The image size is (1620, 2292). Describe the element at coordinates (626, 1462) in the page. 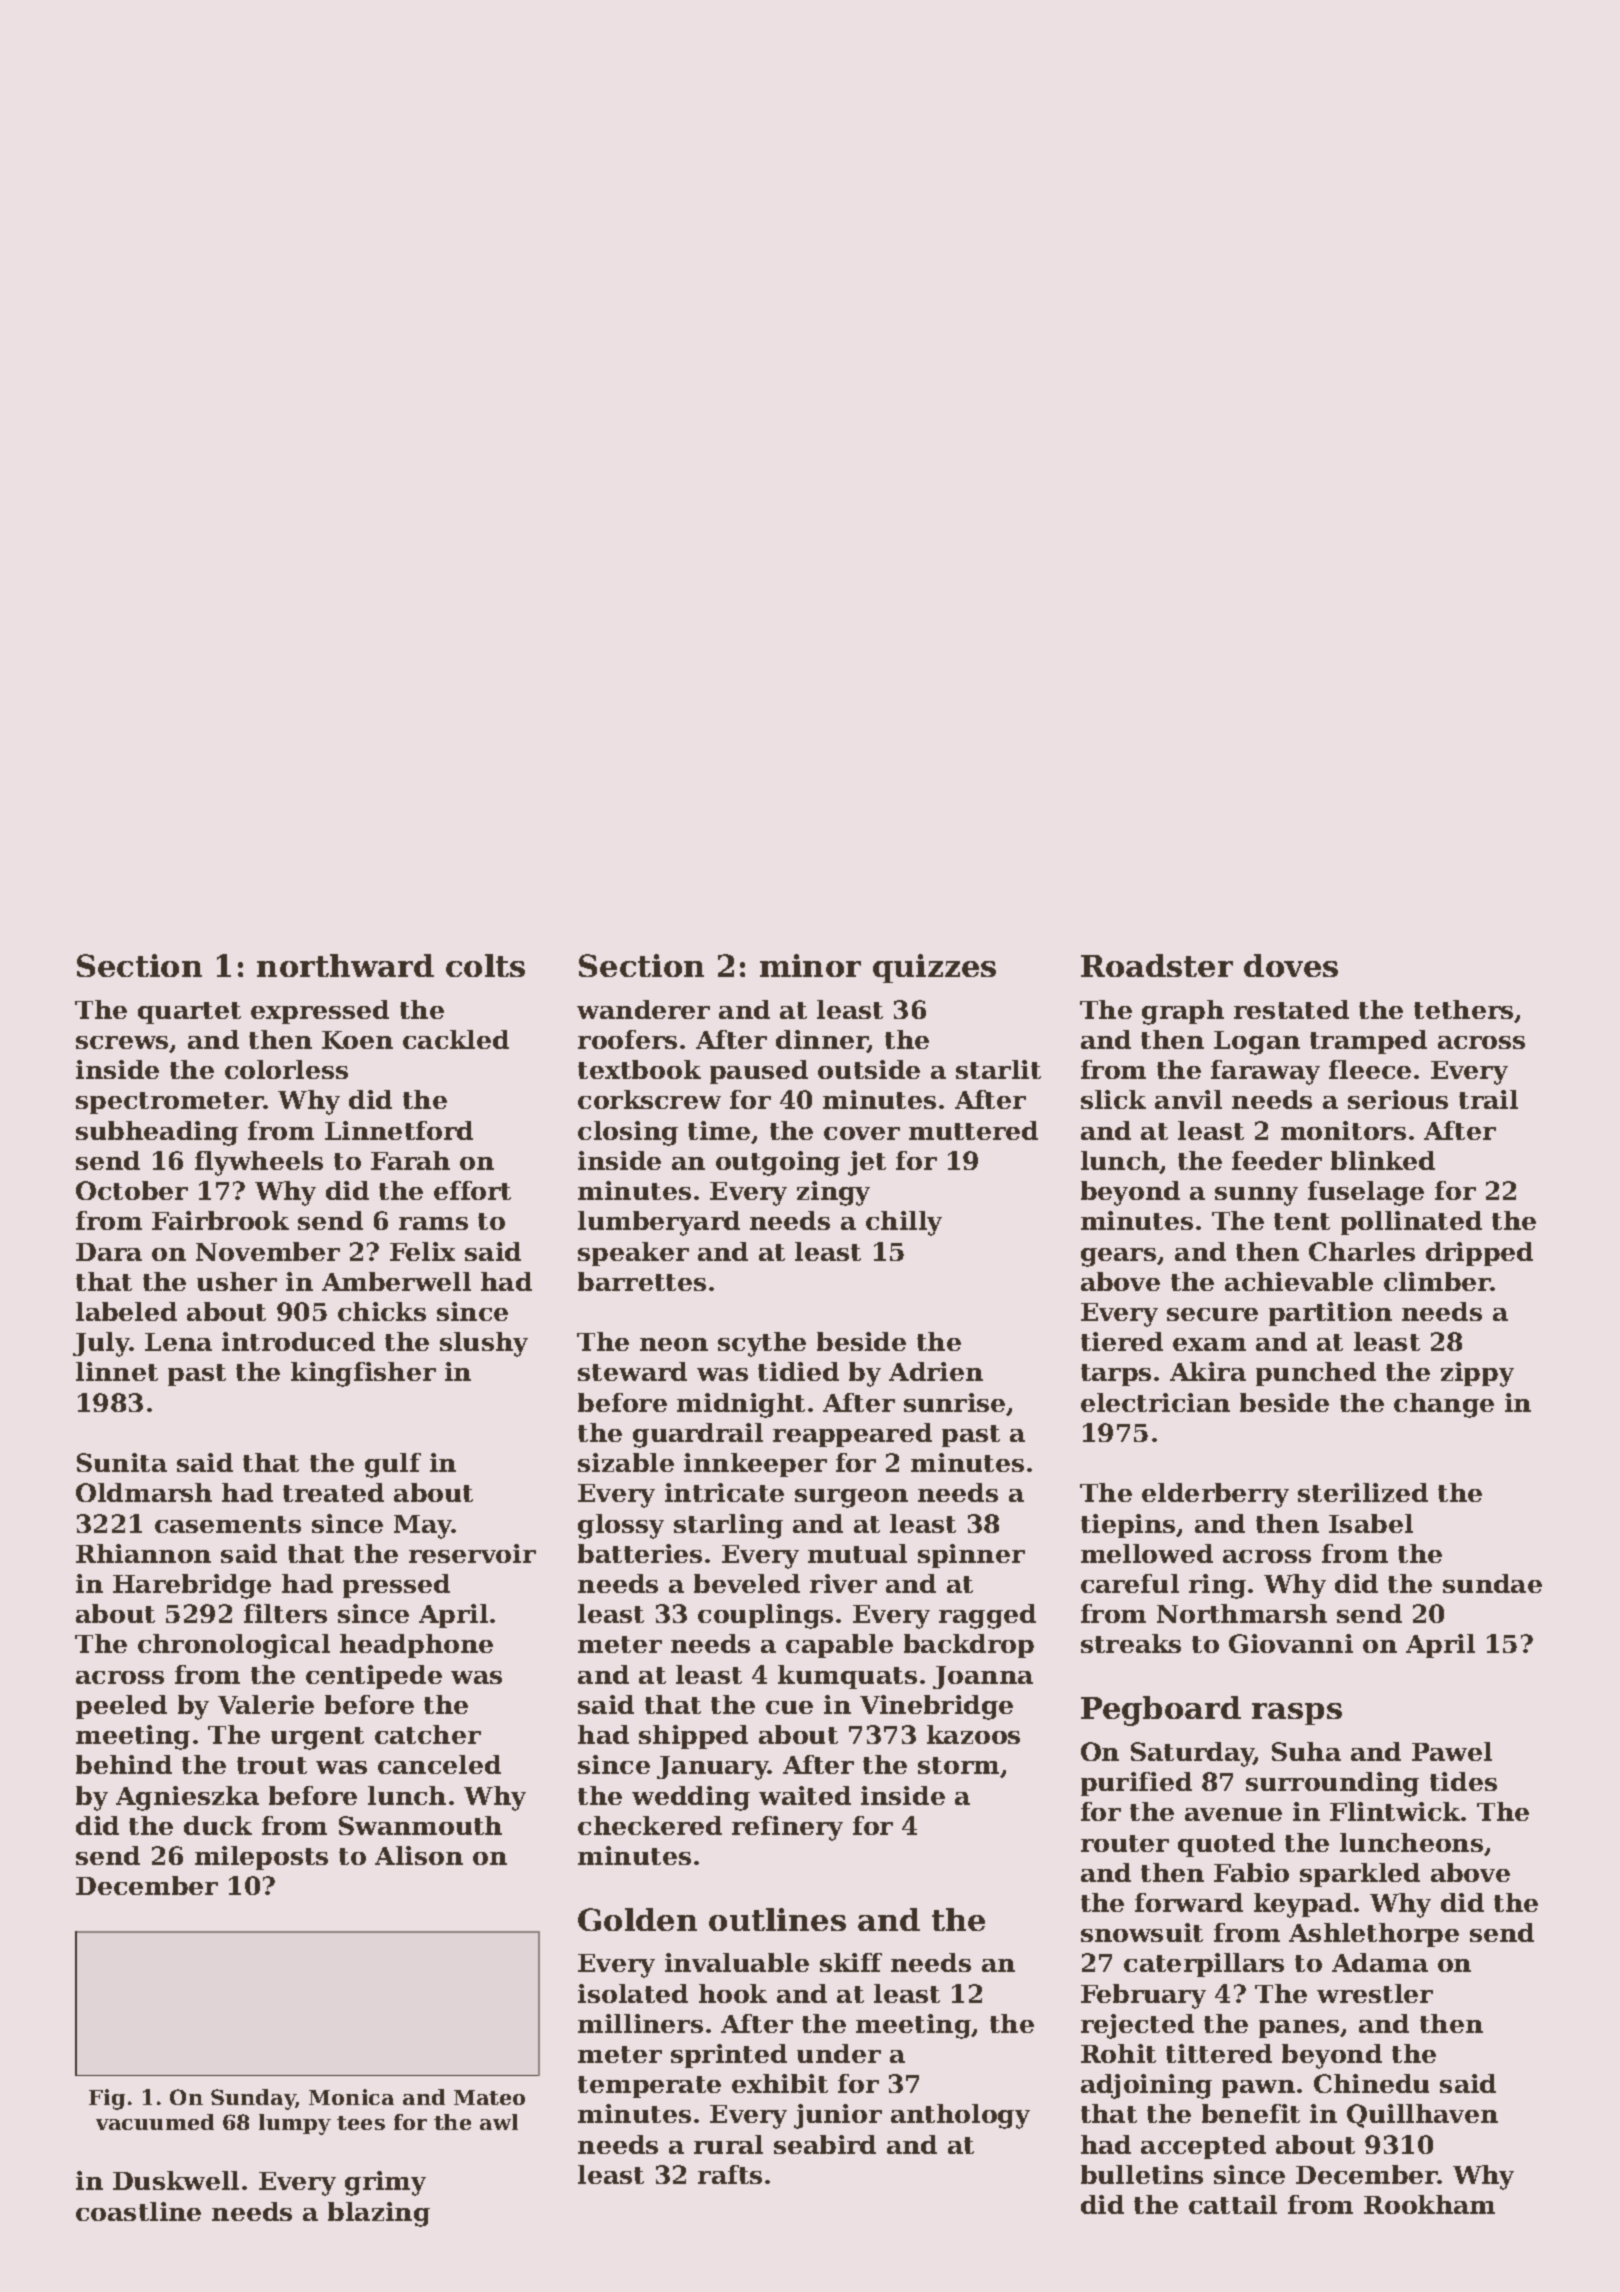

I see `sizable` at that location.
